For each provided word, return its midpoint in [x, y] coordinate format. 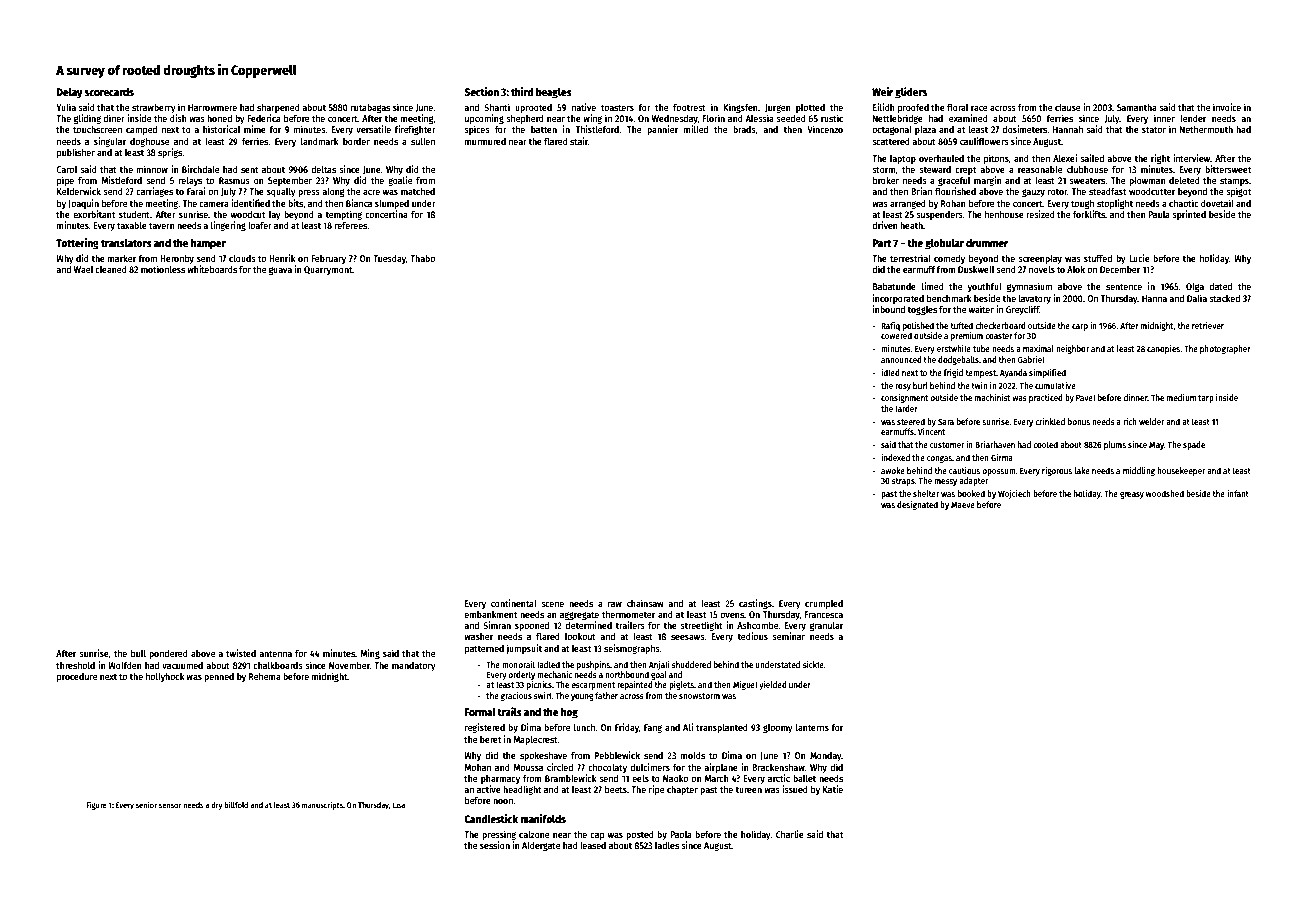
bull [138, 653]
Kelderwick [79, 191]
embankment [490, 614]
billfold [236, 804]
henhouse [1004, 214]
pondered [168, 654]
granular [826, 626]
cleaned [111, 269]
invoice [1227, 107]
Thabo [422, 258]
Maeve [963, 505]
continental [514, 603]
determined [588, 625]
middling [1139, 471]
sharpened [278, 108]
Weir [882, 91]
